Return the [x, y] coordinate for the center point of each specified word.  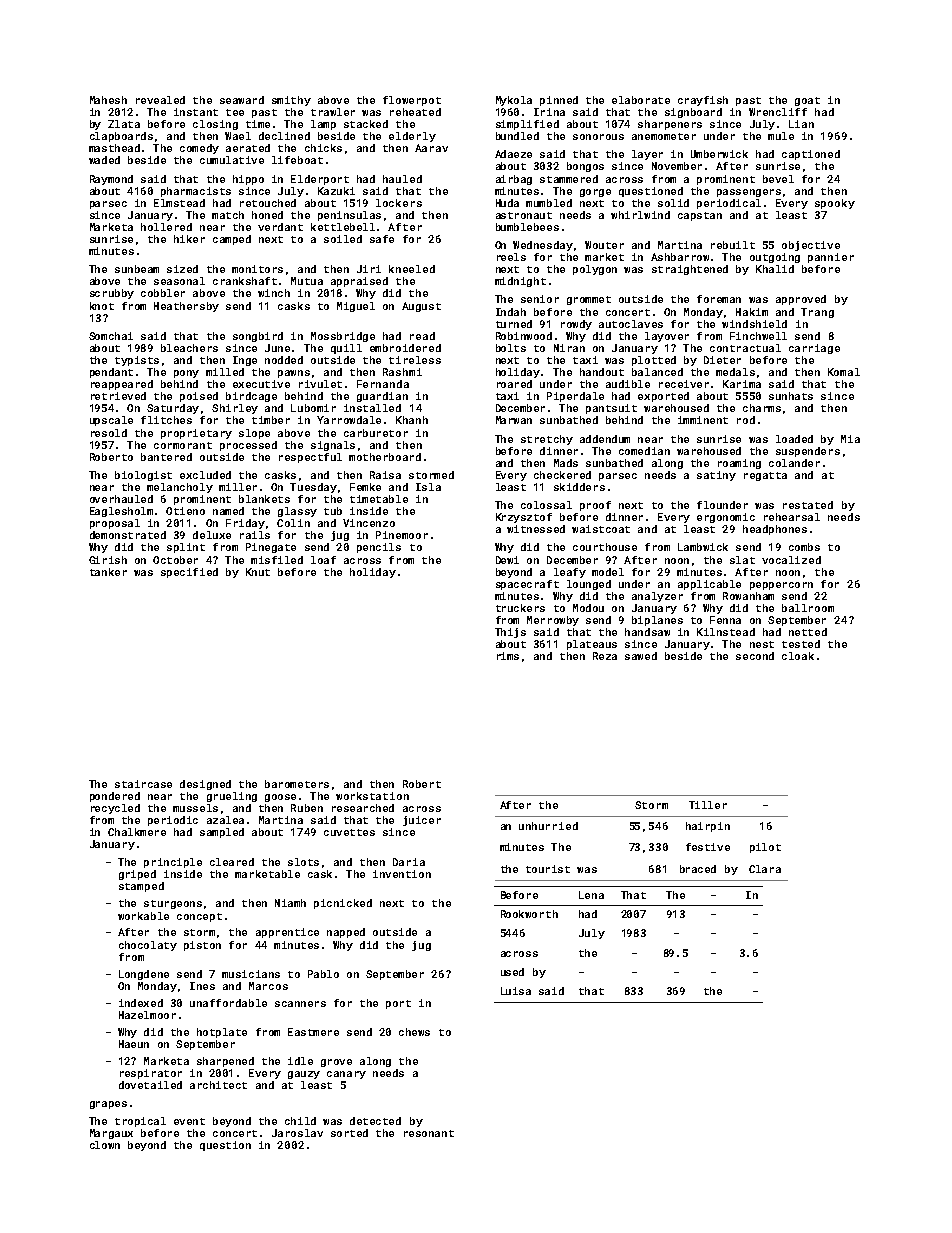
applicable [709, 585]
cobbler [163, 293]
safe [382, 239]
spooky [835, 204]
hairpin [708, 827]
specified [189, 573]
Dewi [507, 560]
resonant [429, 1133]
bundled [517, 136]
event [189, 1121]
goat [807, 101]
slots [303, 862]
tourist [548, 869]
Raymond [111, 180]
